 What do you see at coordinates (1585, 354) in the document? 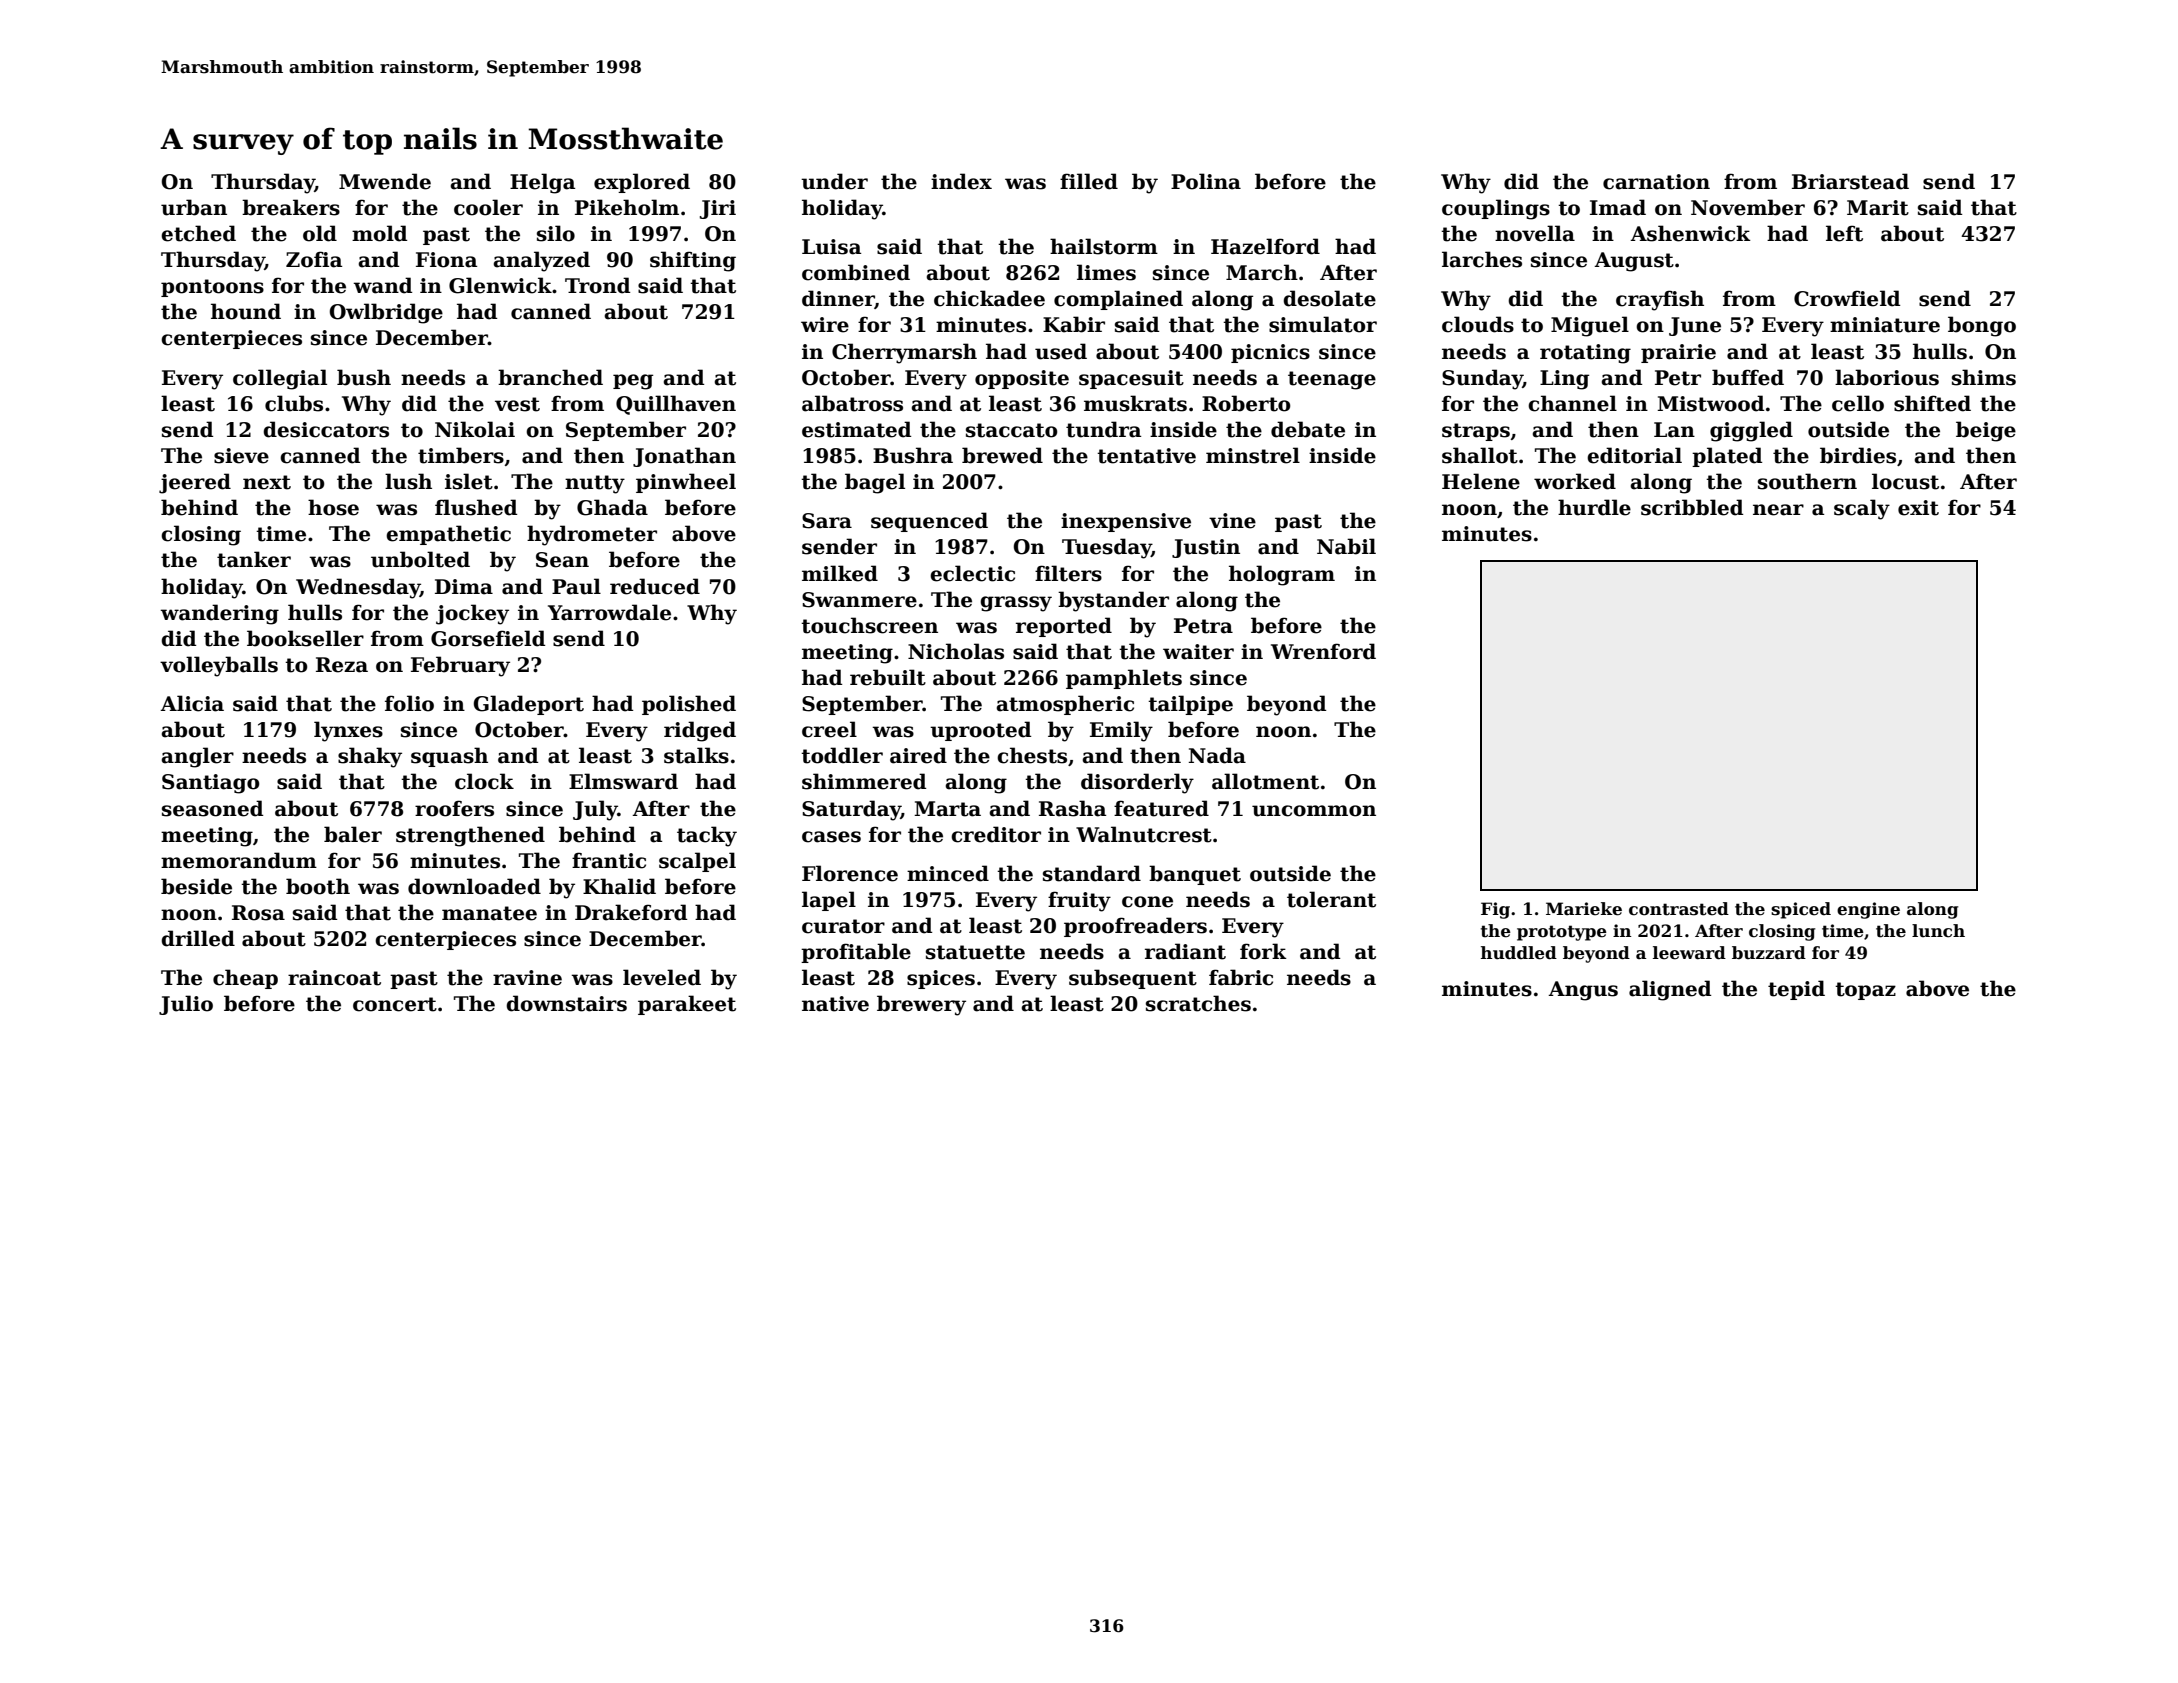
I see `rotating` at bounding box center [1585, 354].
